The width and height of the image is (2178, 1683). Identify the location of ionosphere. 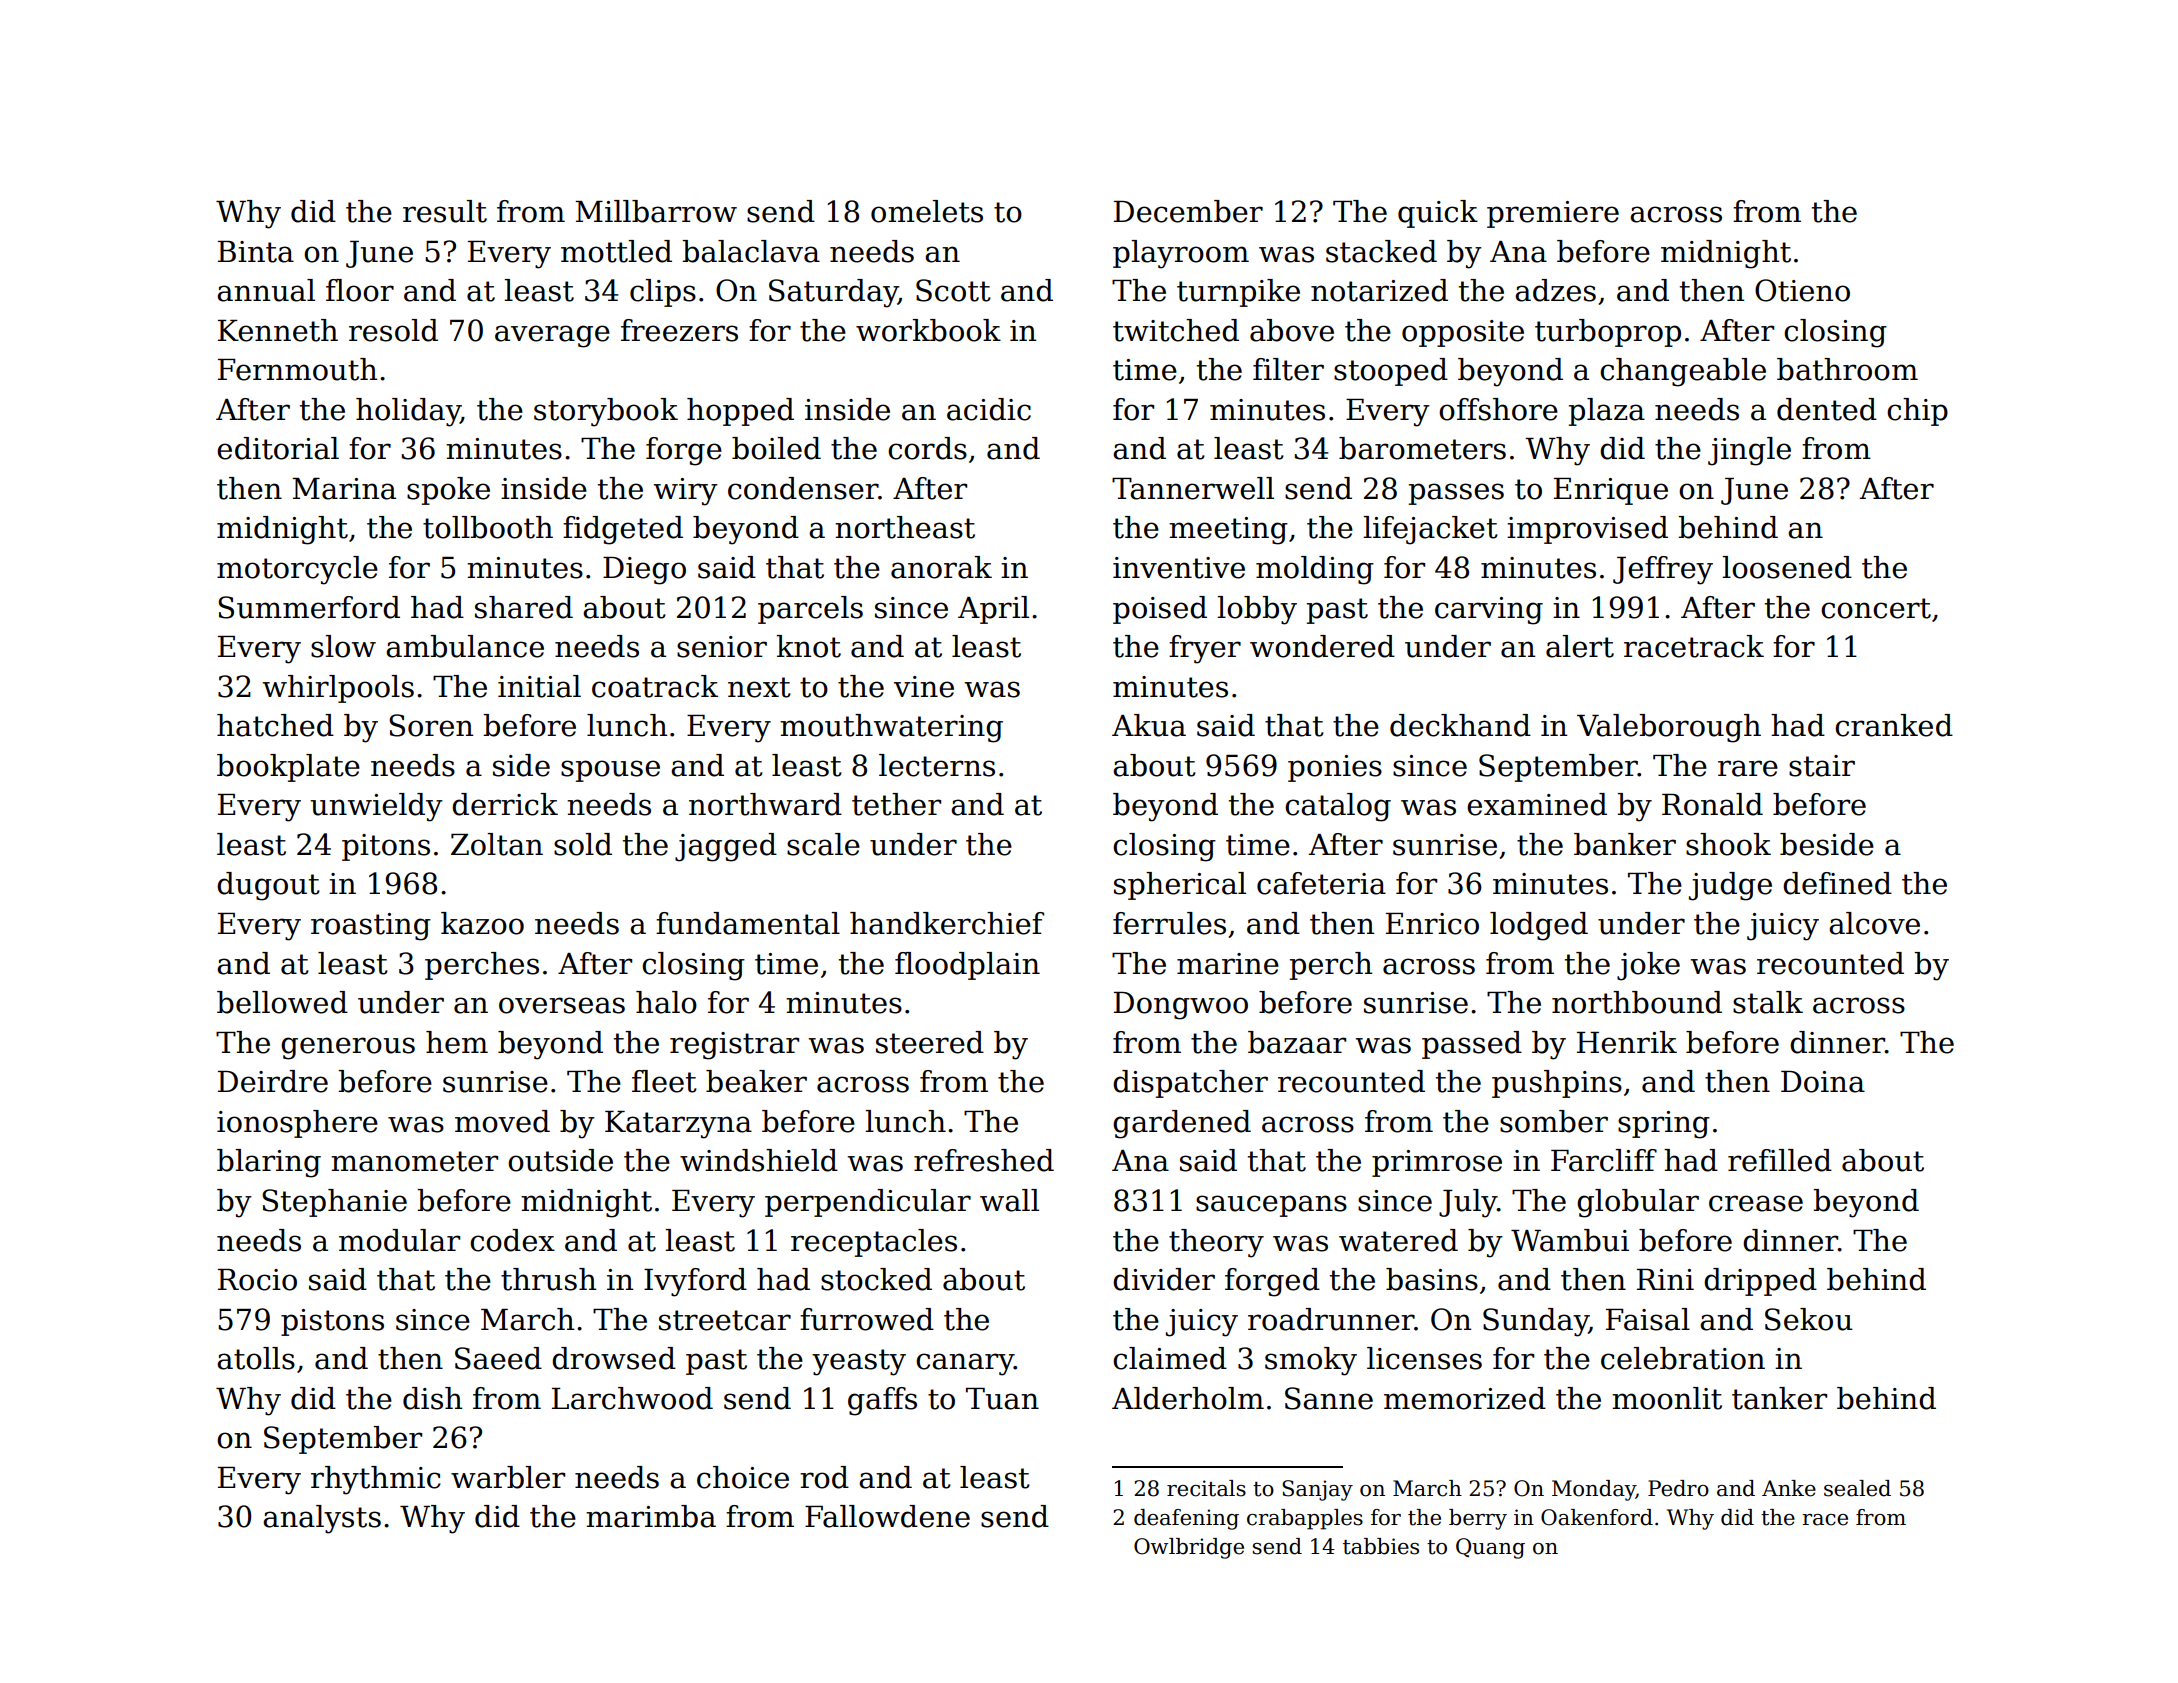
(297, 1124).
